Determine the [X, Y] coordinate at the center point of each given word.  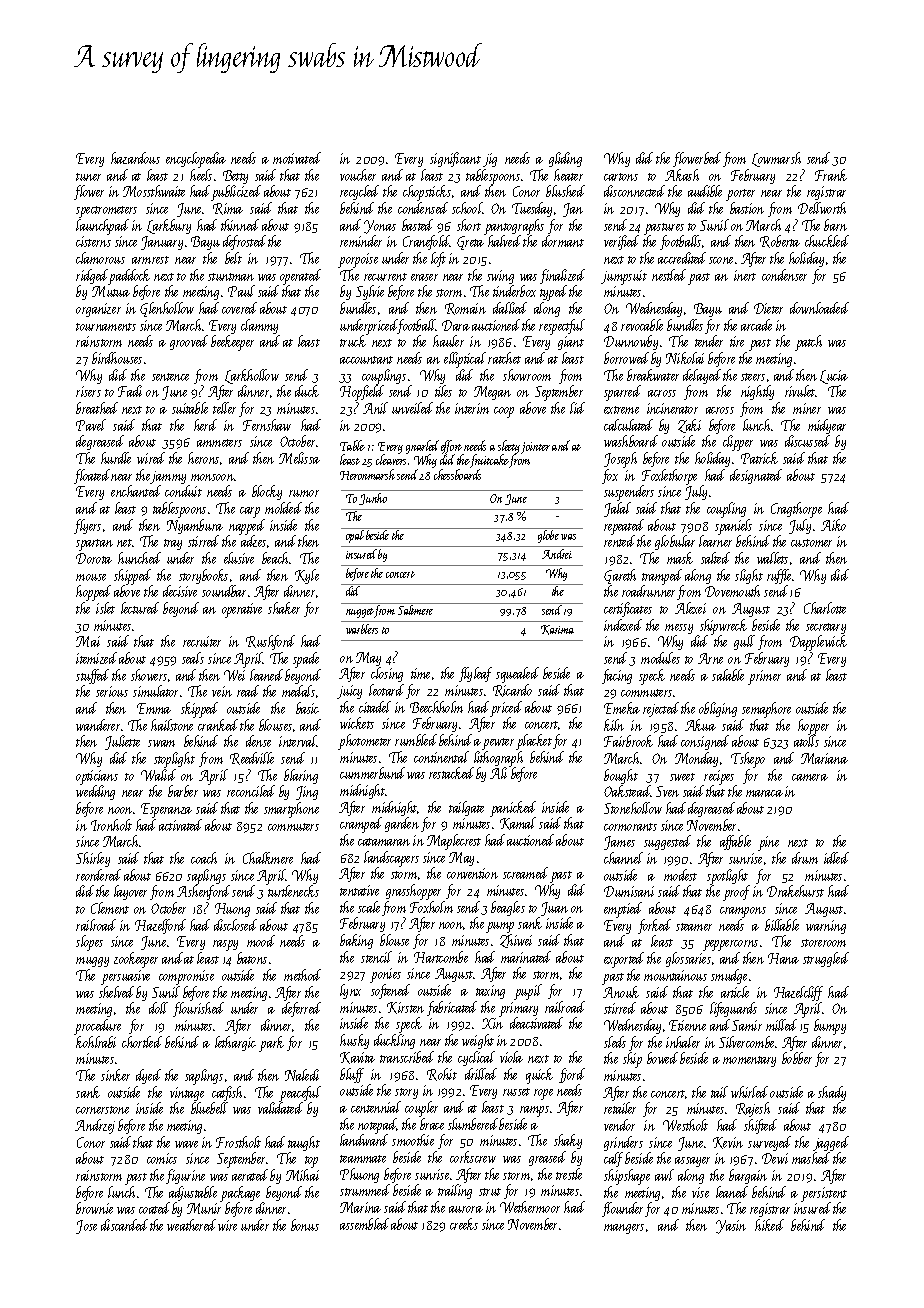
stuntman [231, 277]
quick [539, 1076]
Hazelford [160, 926]
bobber [797, 1058]
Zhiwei [516, 941]
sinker [115, 1075]
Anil [375, 408]
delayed [702, 376]
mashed [811, 1158]
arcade [756, 325]
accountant [366, 360]
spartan [94, 545]
